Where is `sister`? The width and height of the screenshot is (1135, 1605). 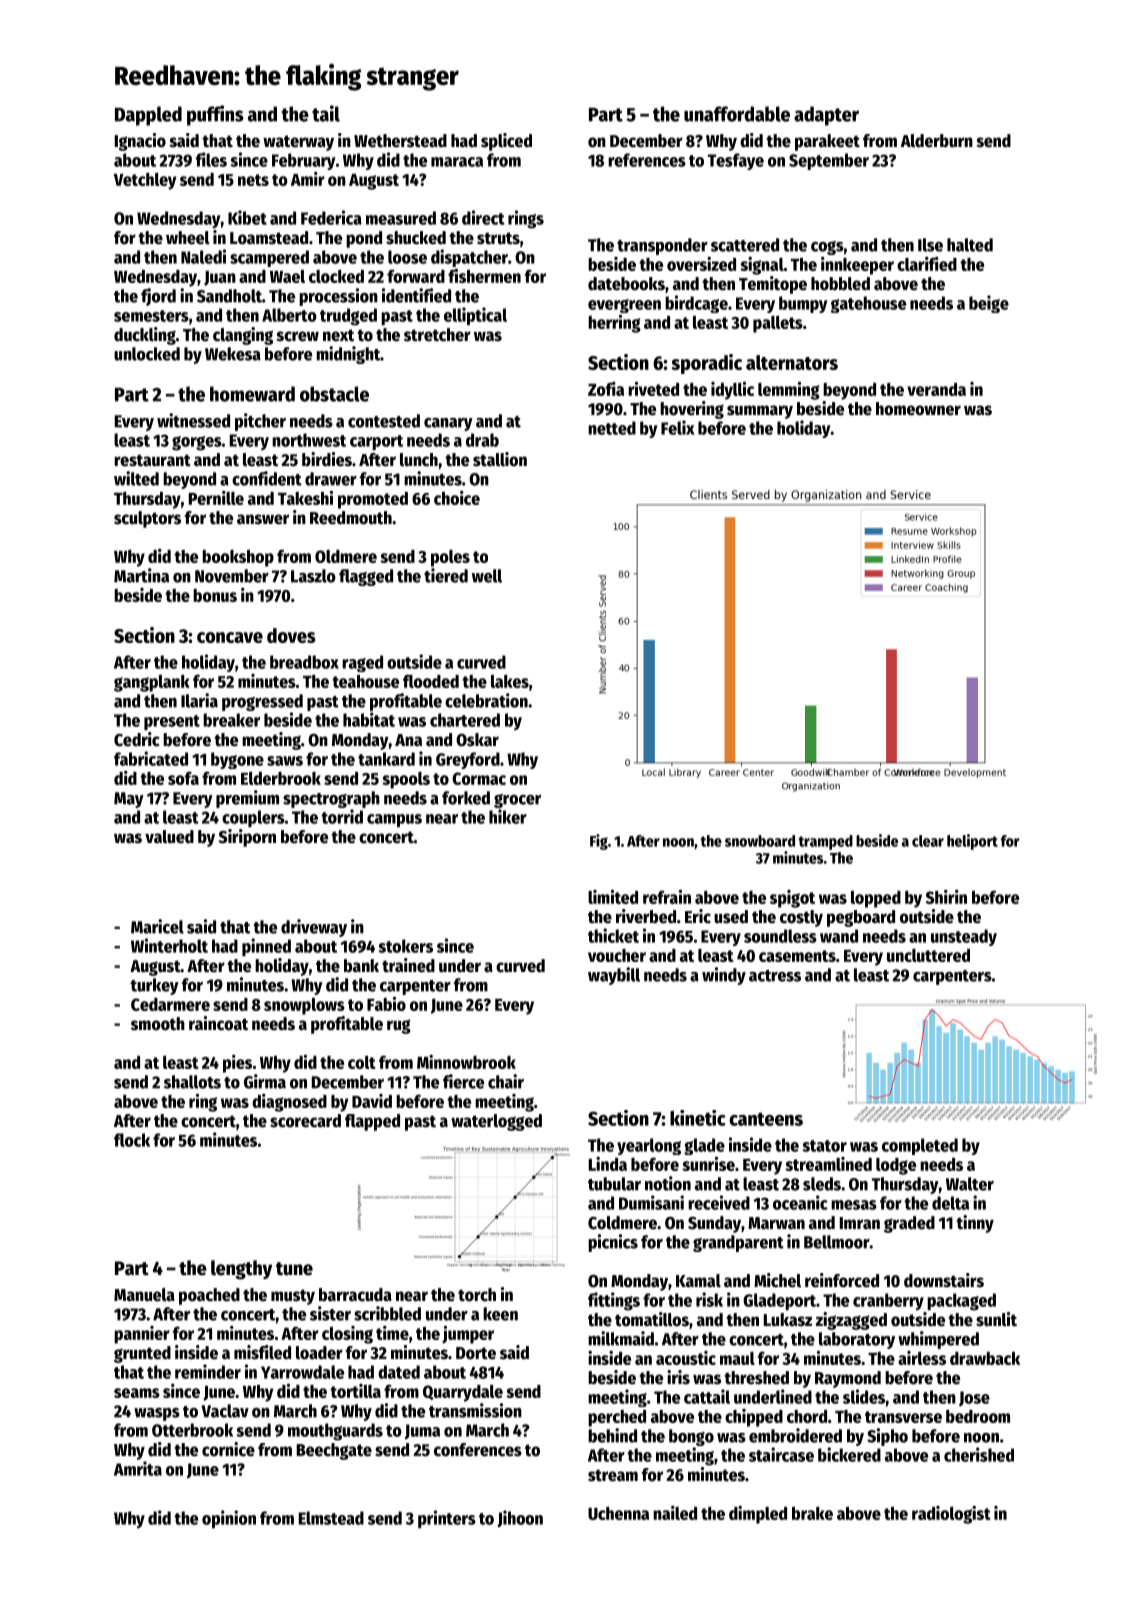
sister is located at coordinates (330, 1313).
